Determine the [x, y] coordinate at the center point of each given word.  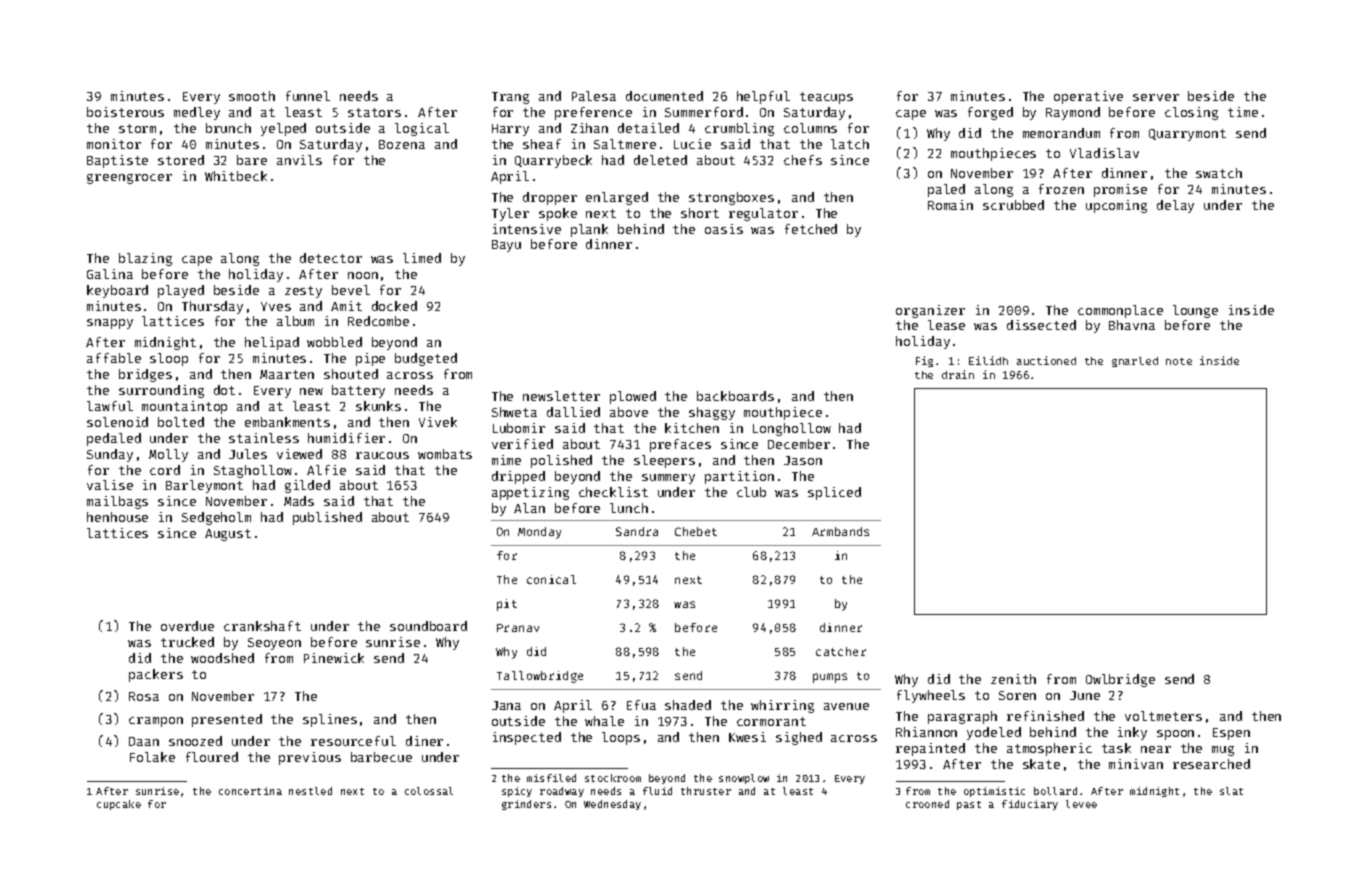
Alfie [326, 470]
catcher [841, 651]
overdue [187, 626]
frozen [1061, 189]
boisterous [125, 112]
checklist [613, 492]
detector [331, 258]
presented [227, 720]
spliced [834, 493]
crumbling [739, 129]
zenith [1013, 679]
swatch [1219, 173]
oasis [724, 229]
